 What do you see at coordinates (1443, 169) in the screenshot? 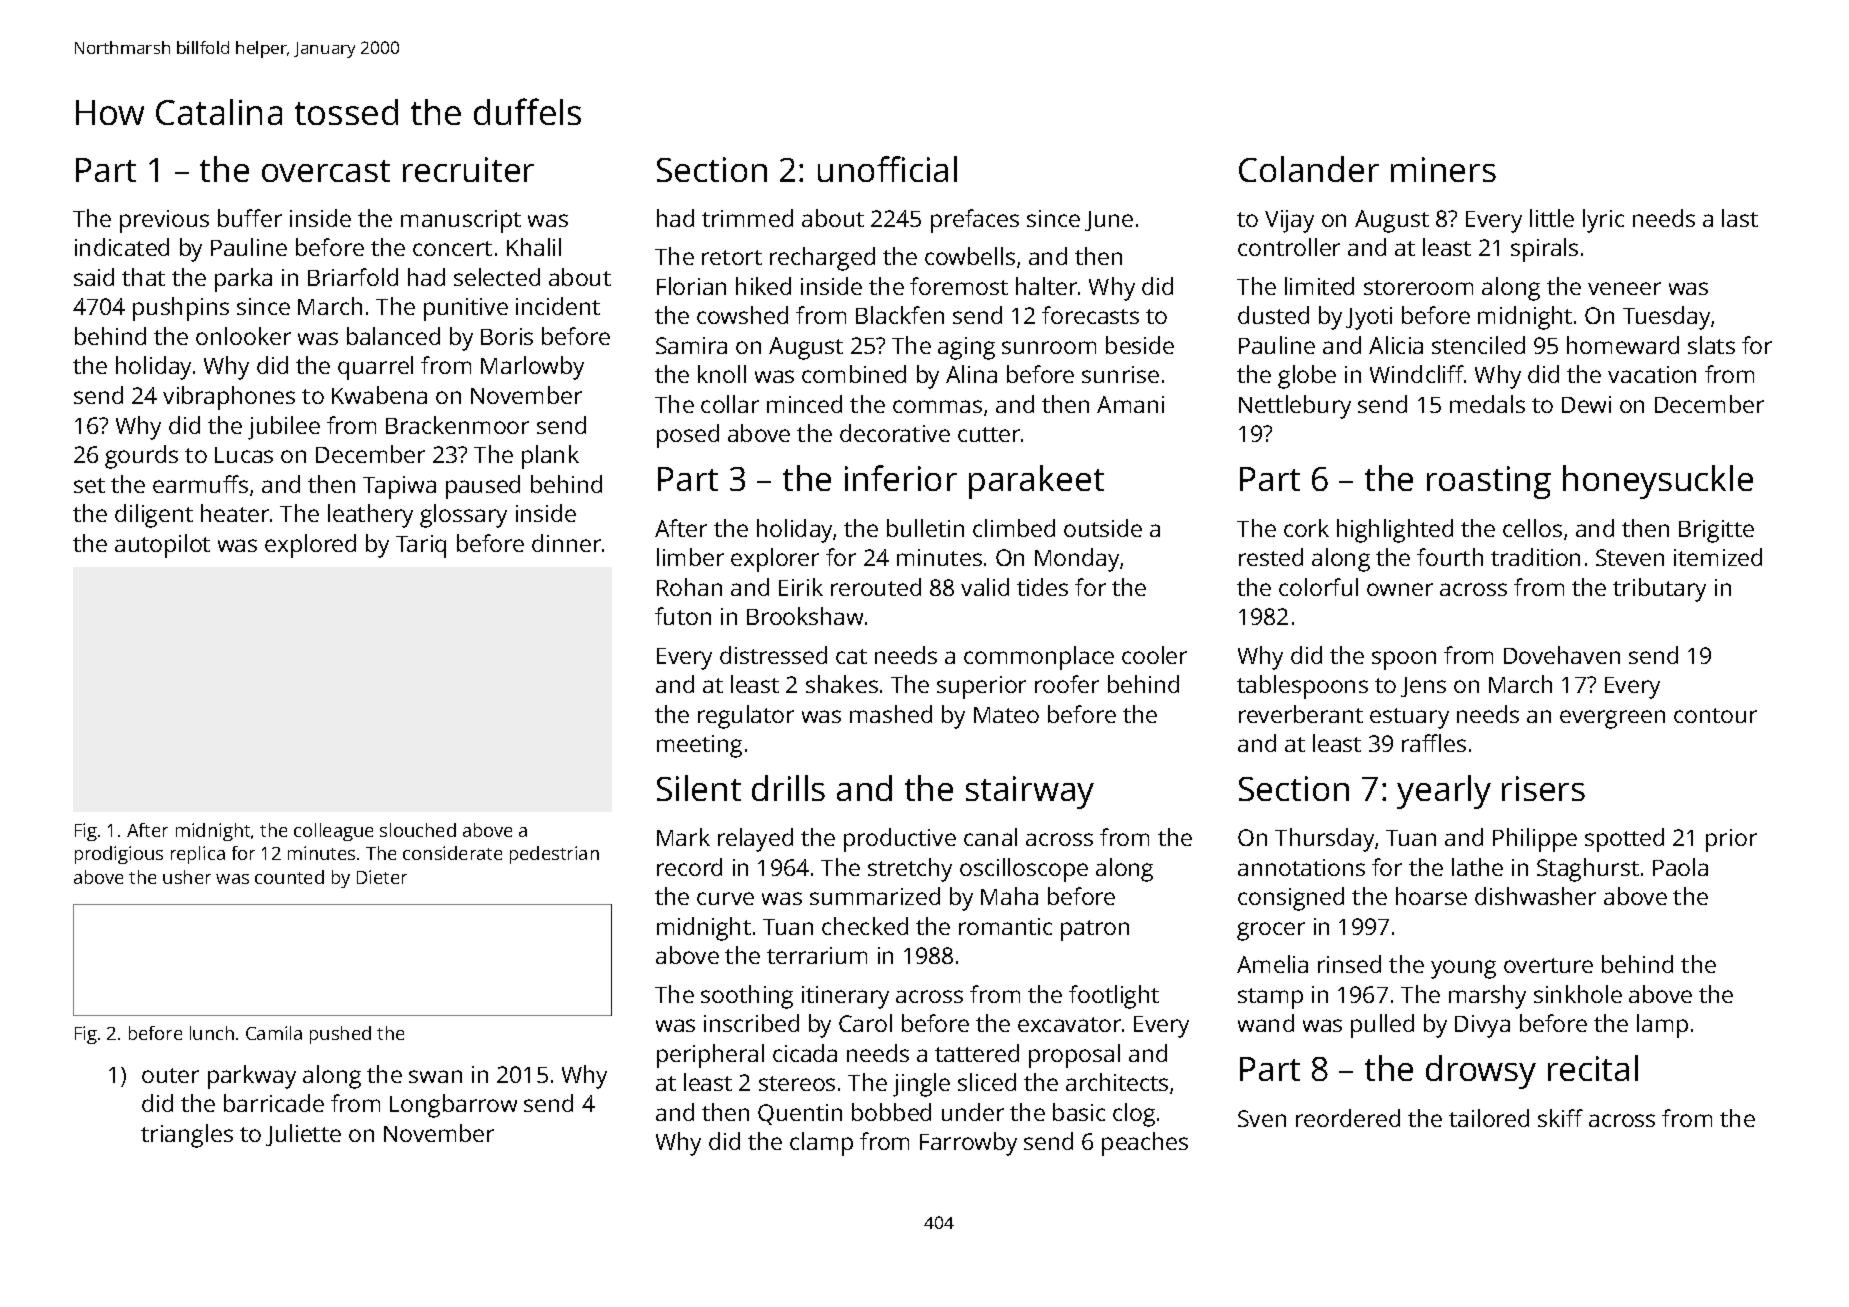
I see `miners` at bounding box center [1443, 169].
